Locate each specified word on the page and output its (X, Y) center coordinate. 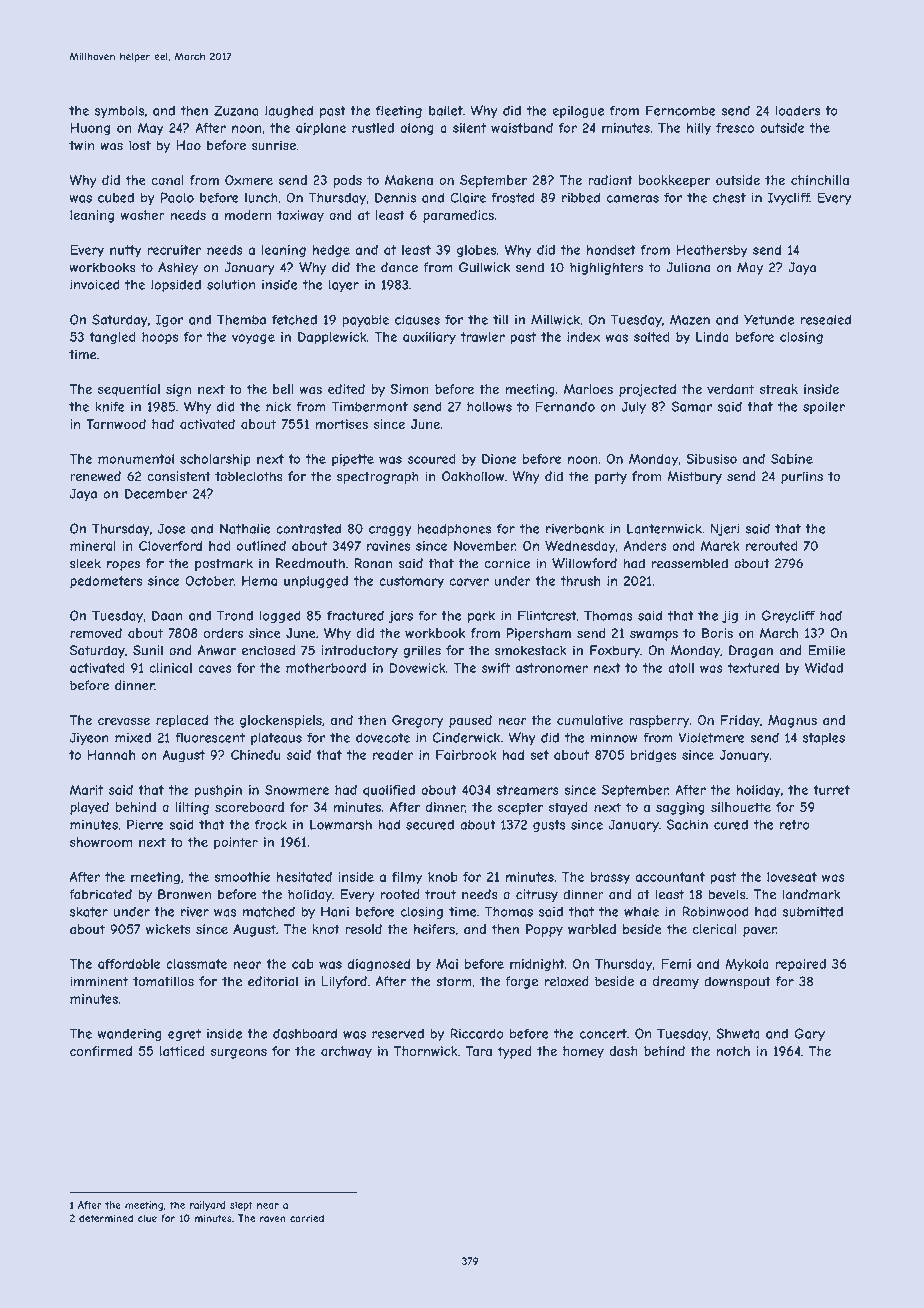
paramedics (458, 216)
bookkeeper (674, 181)
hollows (489, 407)
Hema (259, 581)
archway (346, 1052)
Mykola (747, 965)
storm (454, 982)
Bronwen (184, 894)
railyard (208, 1206)
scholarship (215, 460)
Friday (740, 721)
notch (733, 1051)
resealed (825, 319)
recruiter (174, 250)
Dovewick (418, 668)
